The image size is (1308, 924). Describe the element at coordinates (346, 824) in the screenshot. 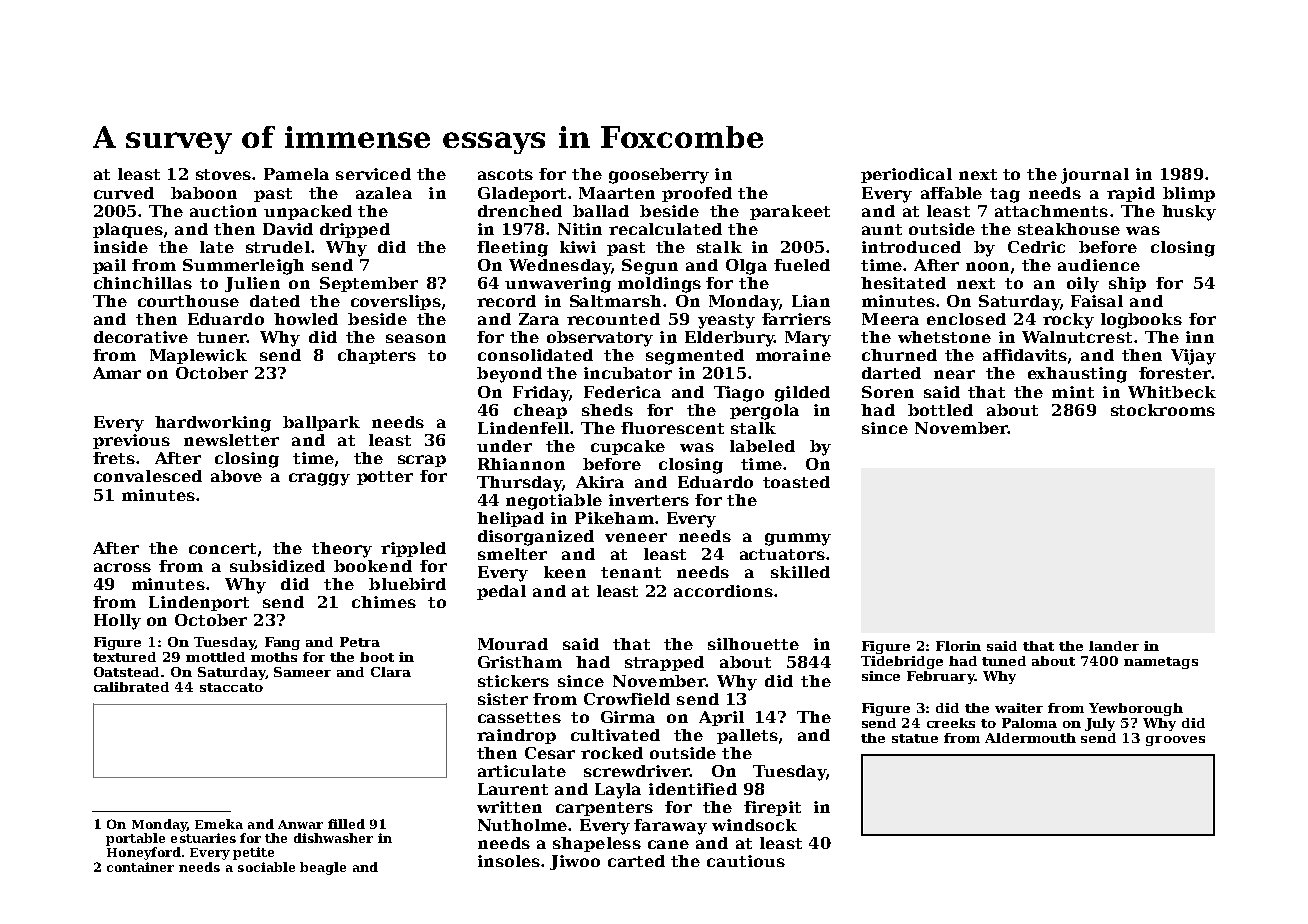

I see `filled` at that location.
